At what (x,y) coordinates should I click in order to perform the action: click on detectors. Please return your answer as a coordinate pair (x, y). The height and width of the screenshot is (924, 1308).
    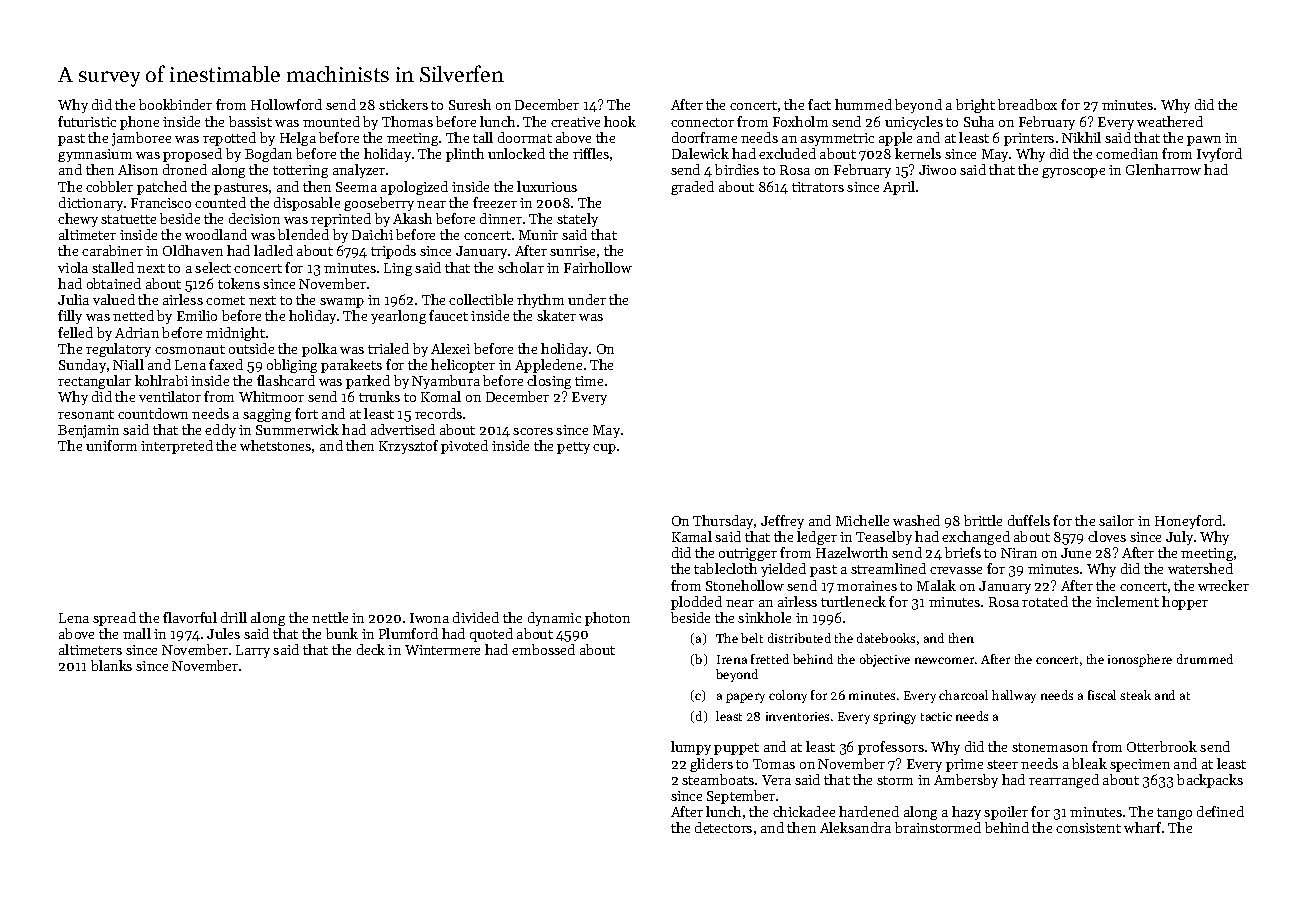
    Looking at the image, I should click on (723, 827).
